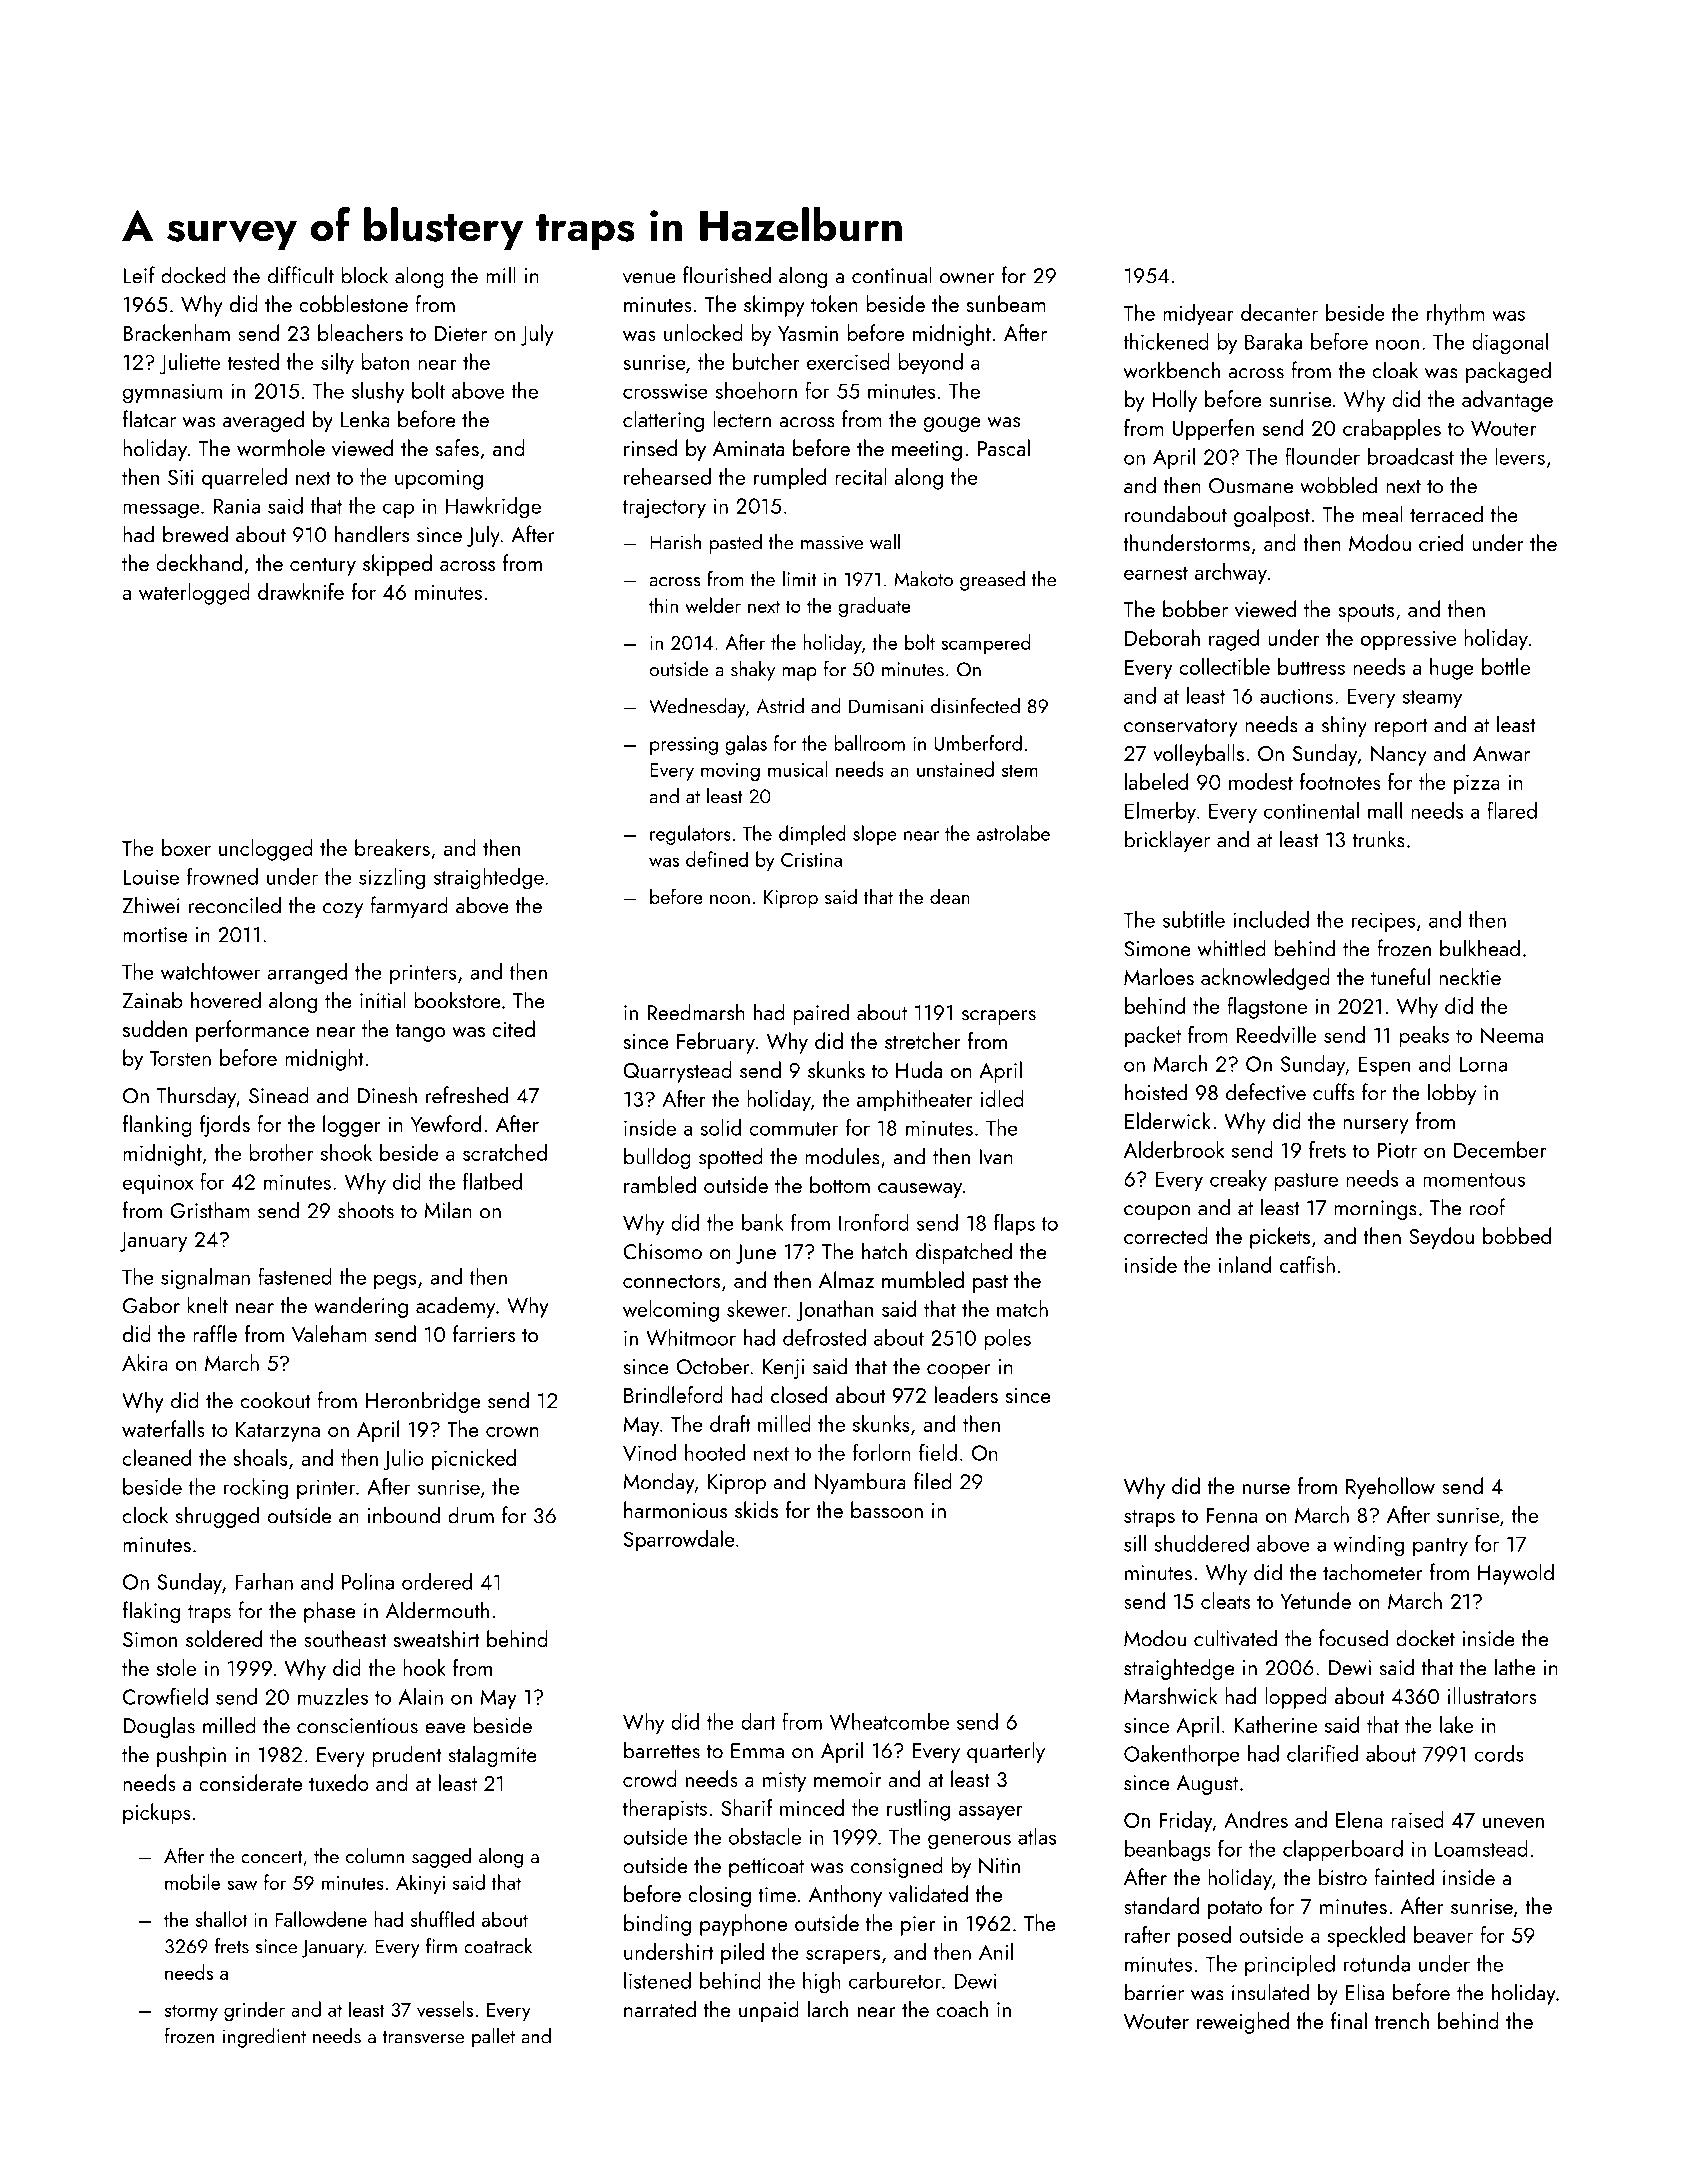 This screenshot has width=1683, height=2178. Describe the element at coordinates (1402, 2020) in the screenshot. I see `trench` at that location.
